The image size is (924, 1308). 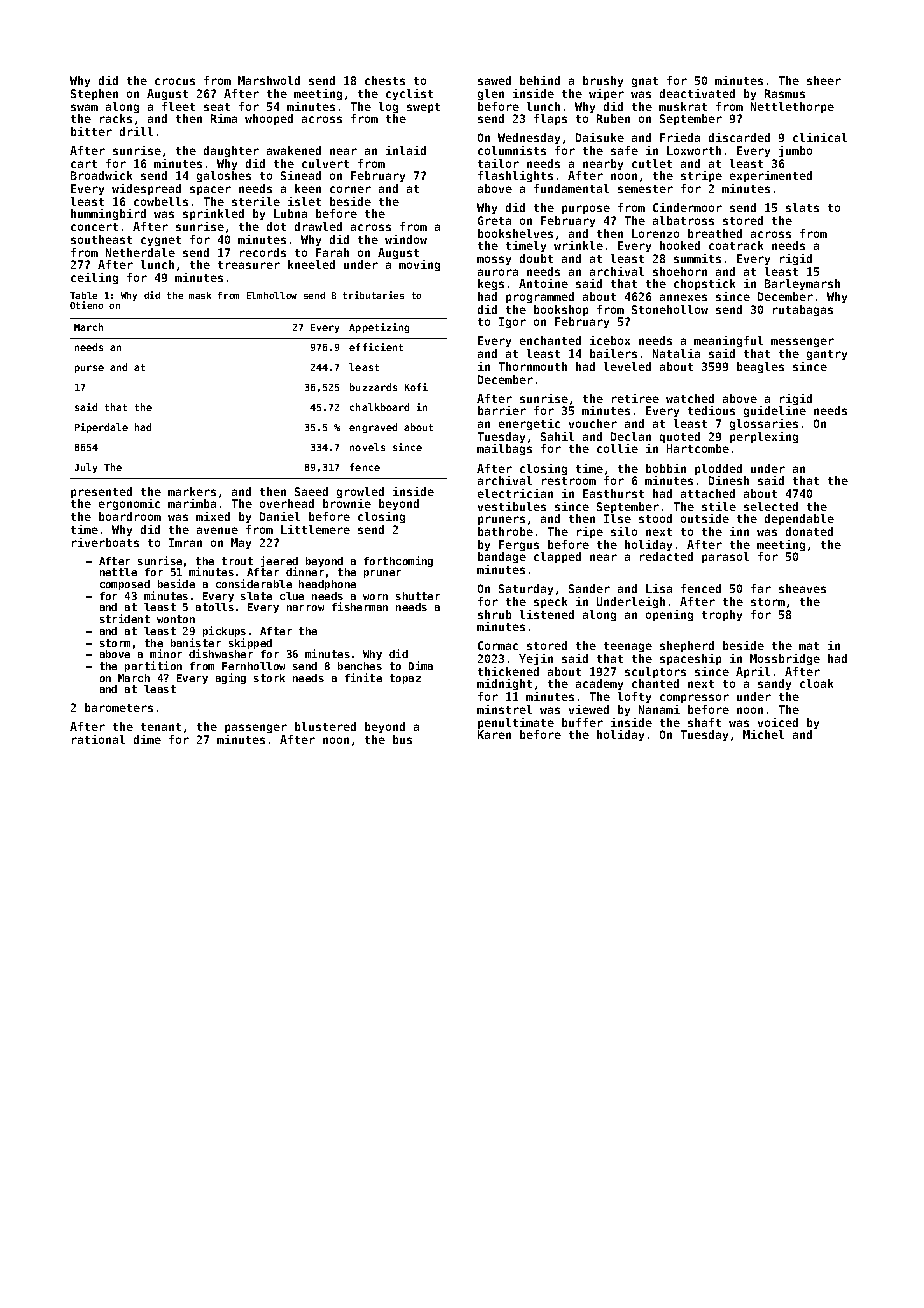 What do you see at coordinates (86, 305) in the screenshot?
I see `Otieno` at bounding box center [86, 305].
